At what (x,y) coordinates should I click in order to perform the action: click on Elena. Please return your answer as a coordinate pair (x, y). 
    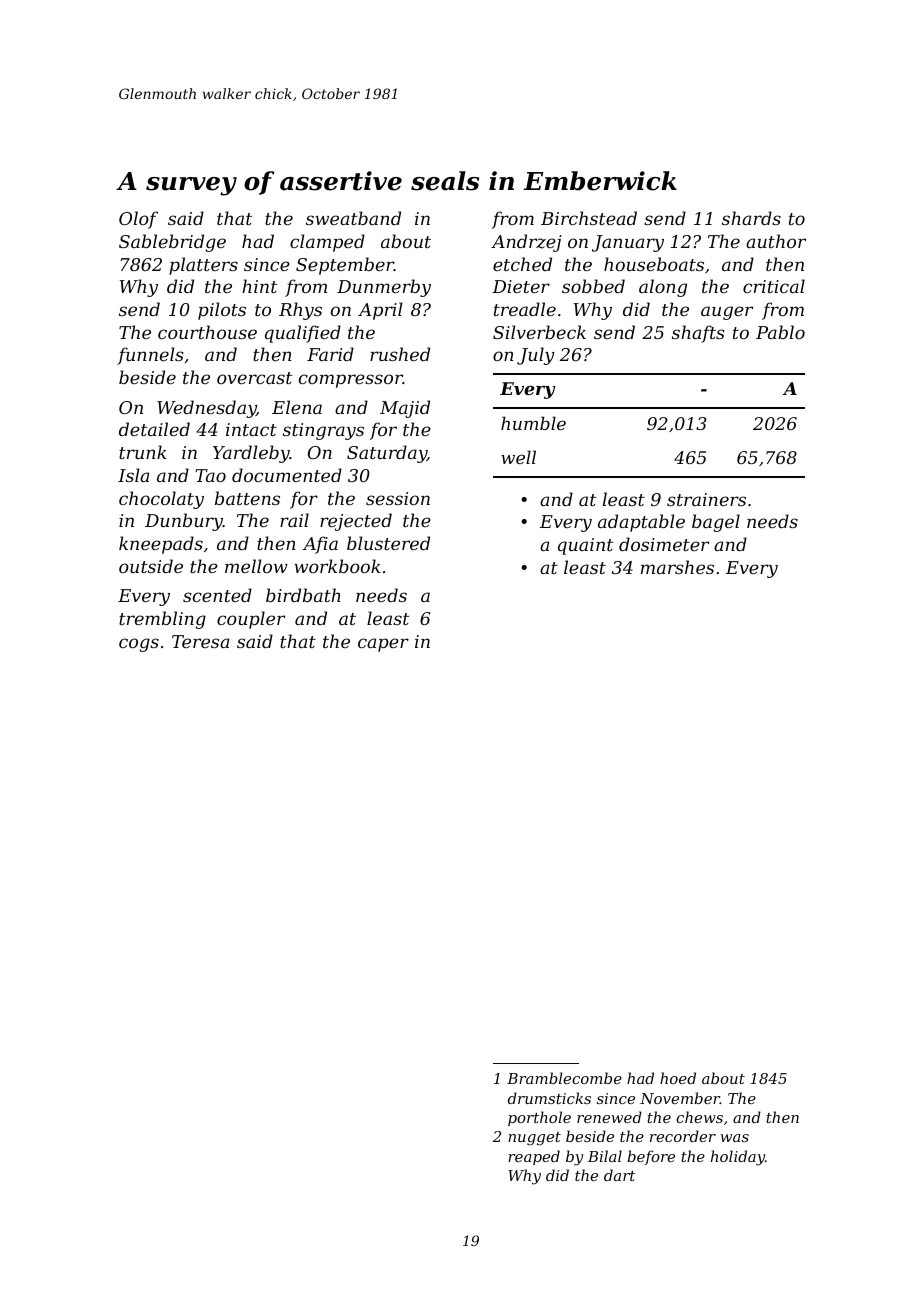
    Looking at the image, I should click on (297, 407).
